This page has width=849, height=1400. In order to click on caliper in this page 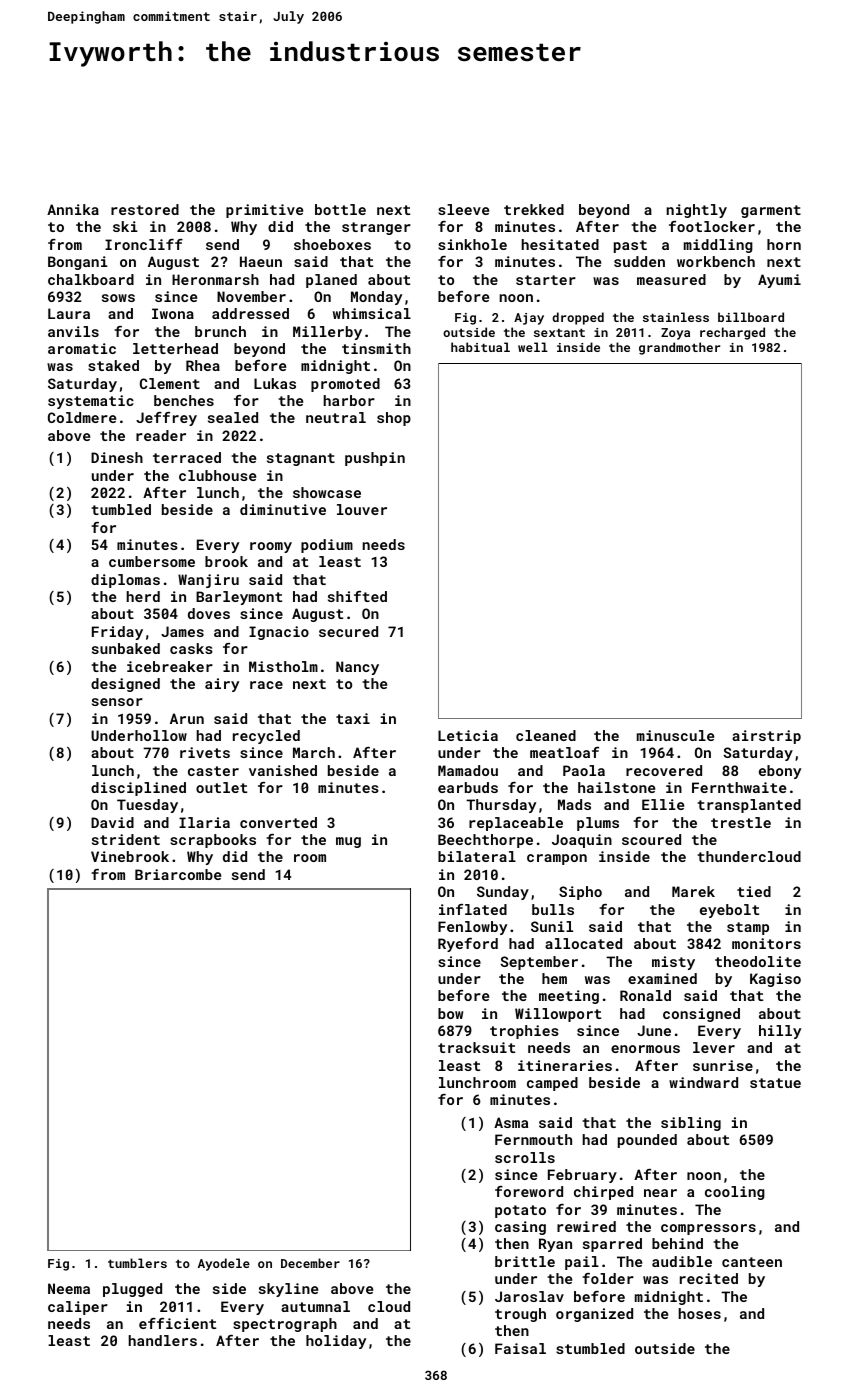, I will do `click(78, 1308)`.
